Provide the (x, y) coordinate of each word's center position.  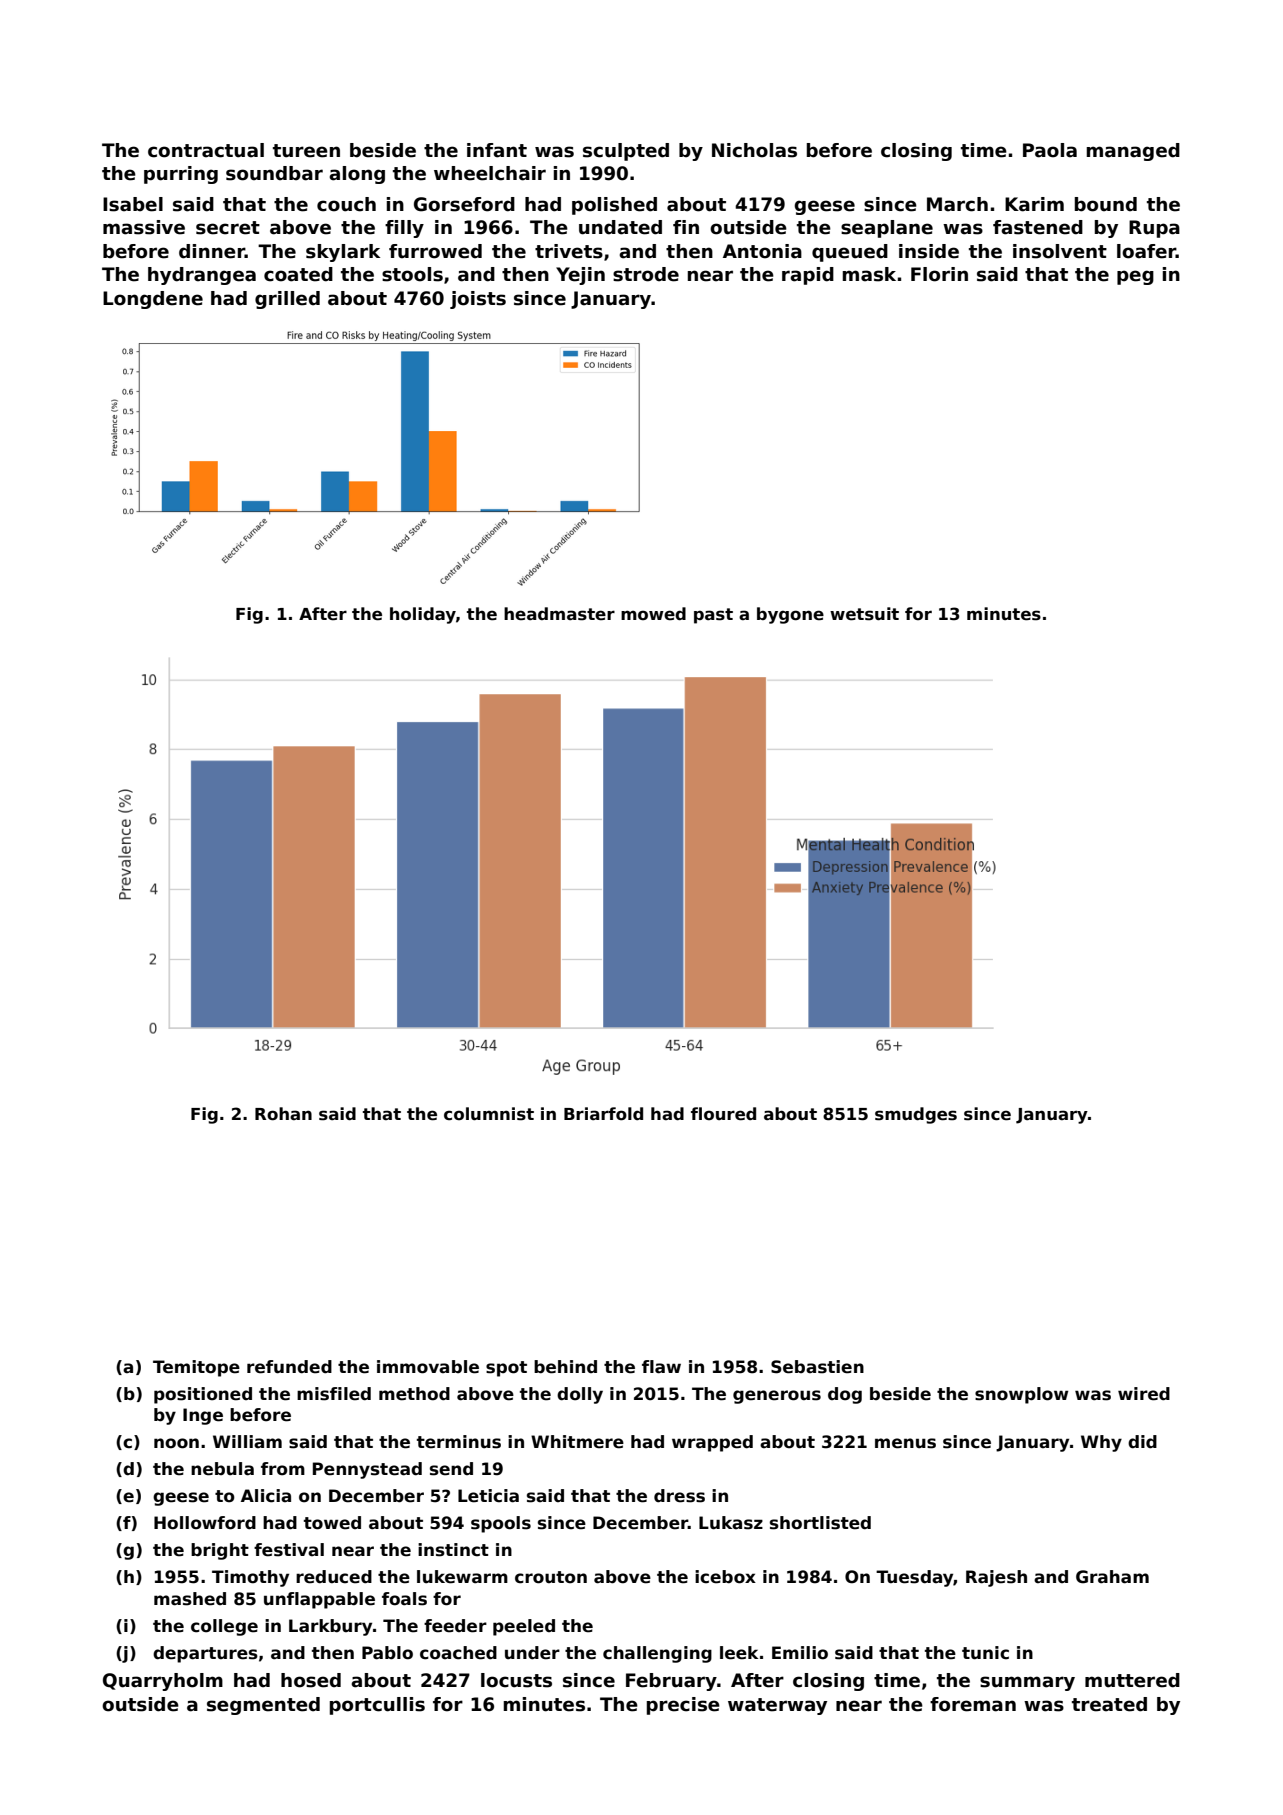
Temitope (196, 1368)
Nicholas (754, 150)
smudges (916, 1115)
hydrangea (202, 276)
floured (723, 1114)
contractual (206, 150)
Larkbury (330, 1627)
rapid (808, 276)
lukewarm (462, 1577)
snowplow (1021, 1395)
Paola (1050, 150)
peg (1135, 277)
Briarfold (603, 1114)
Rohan (283, 1114)
